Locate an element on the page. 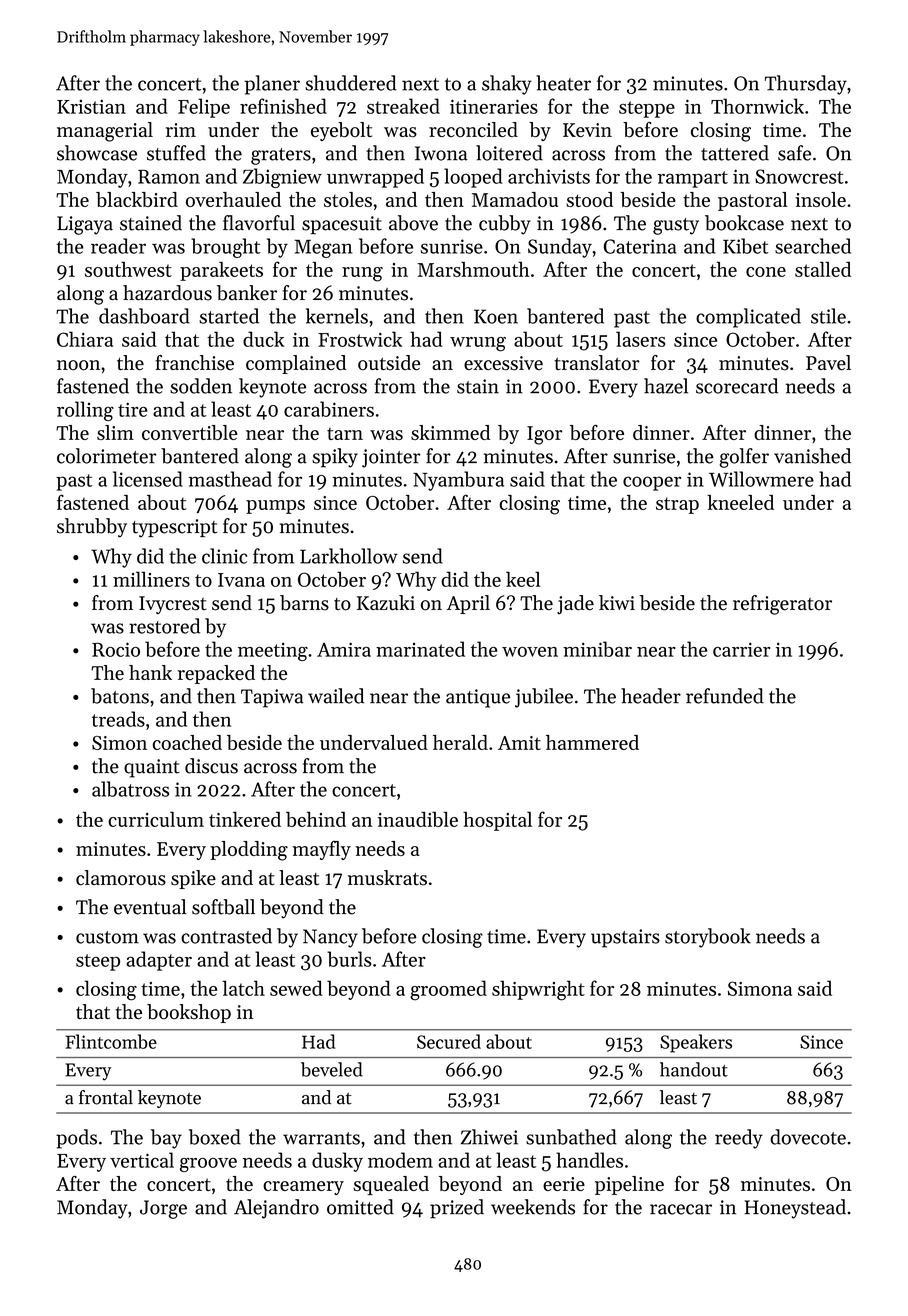 This image has height=1316, width=908. colorimeter is located at coordinates (107, 456).
